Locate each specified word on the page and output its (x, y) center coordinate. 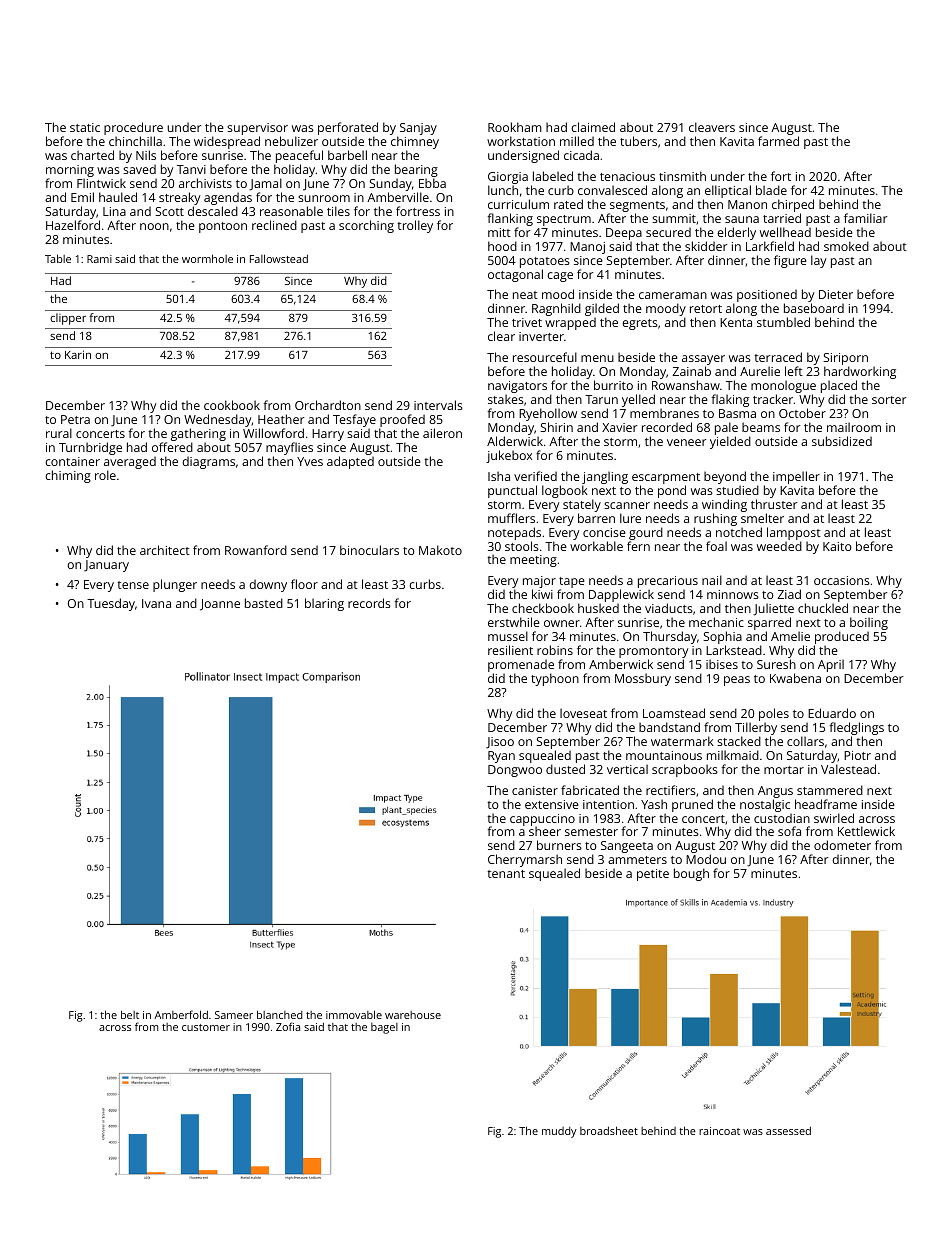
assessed (788, 1131)
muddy (559, 1132)
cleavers (712, 127)
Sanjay (418, 129)
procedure (133, 128)
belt (130, 1014)
